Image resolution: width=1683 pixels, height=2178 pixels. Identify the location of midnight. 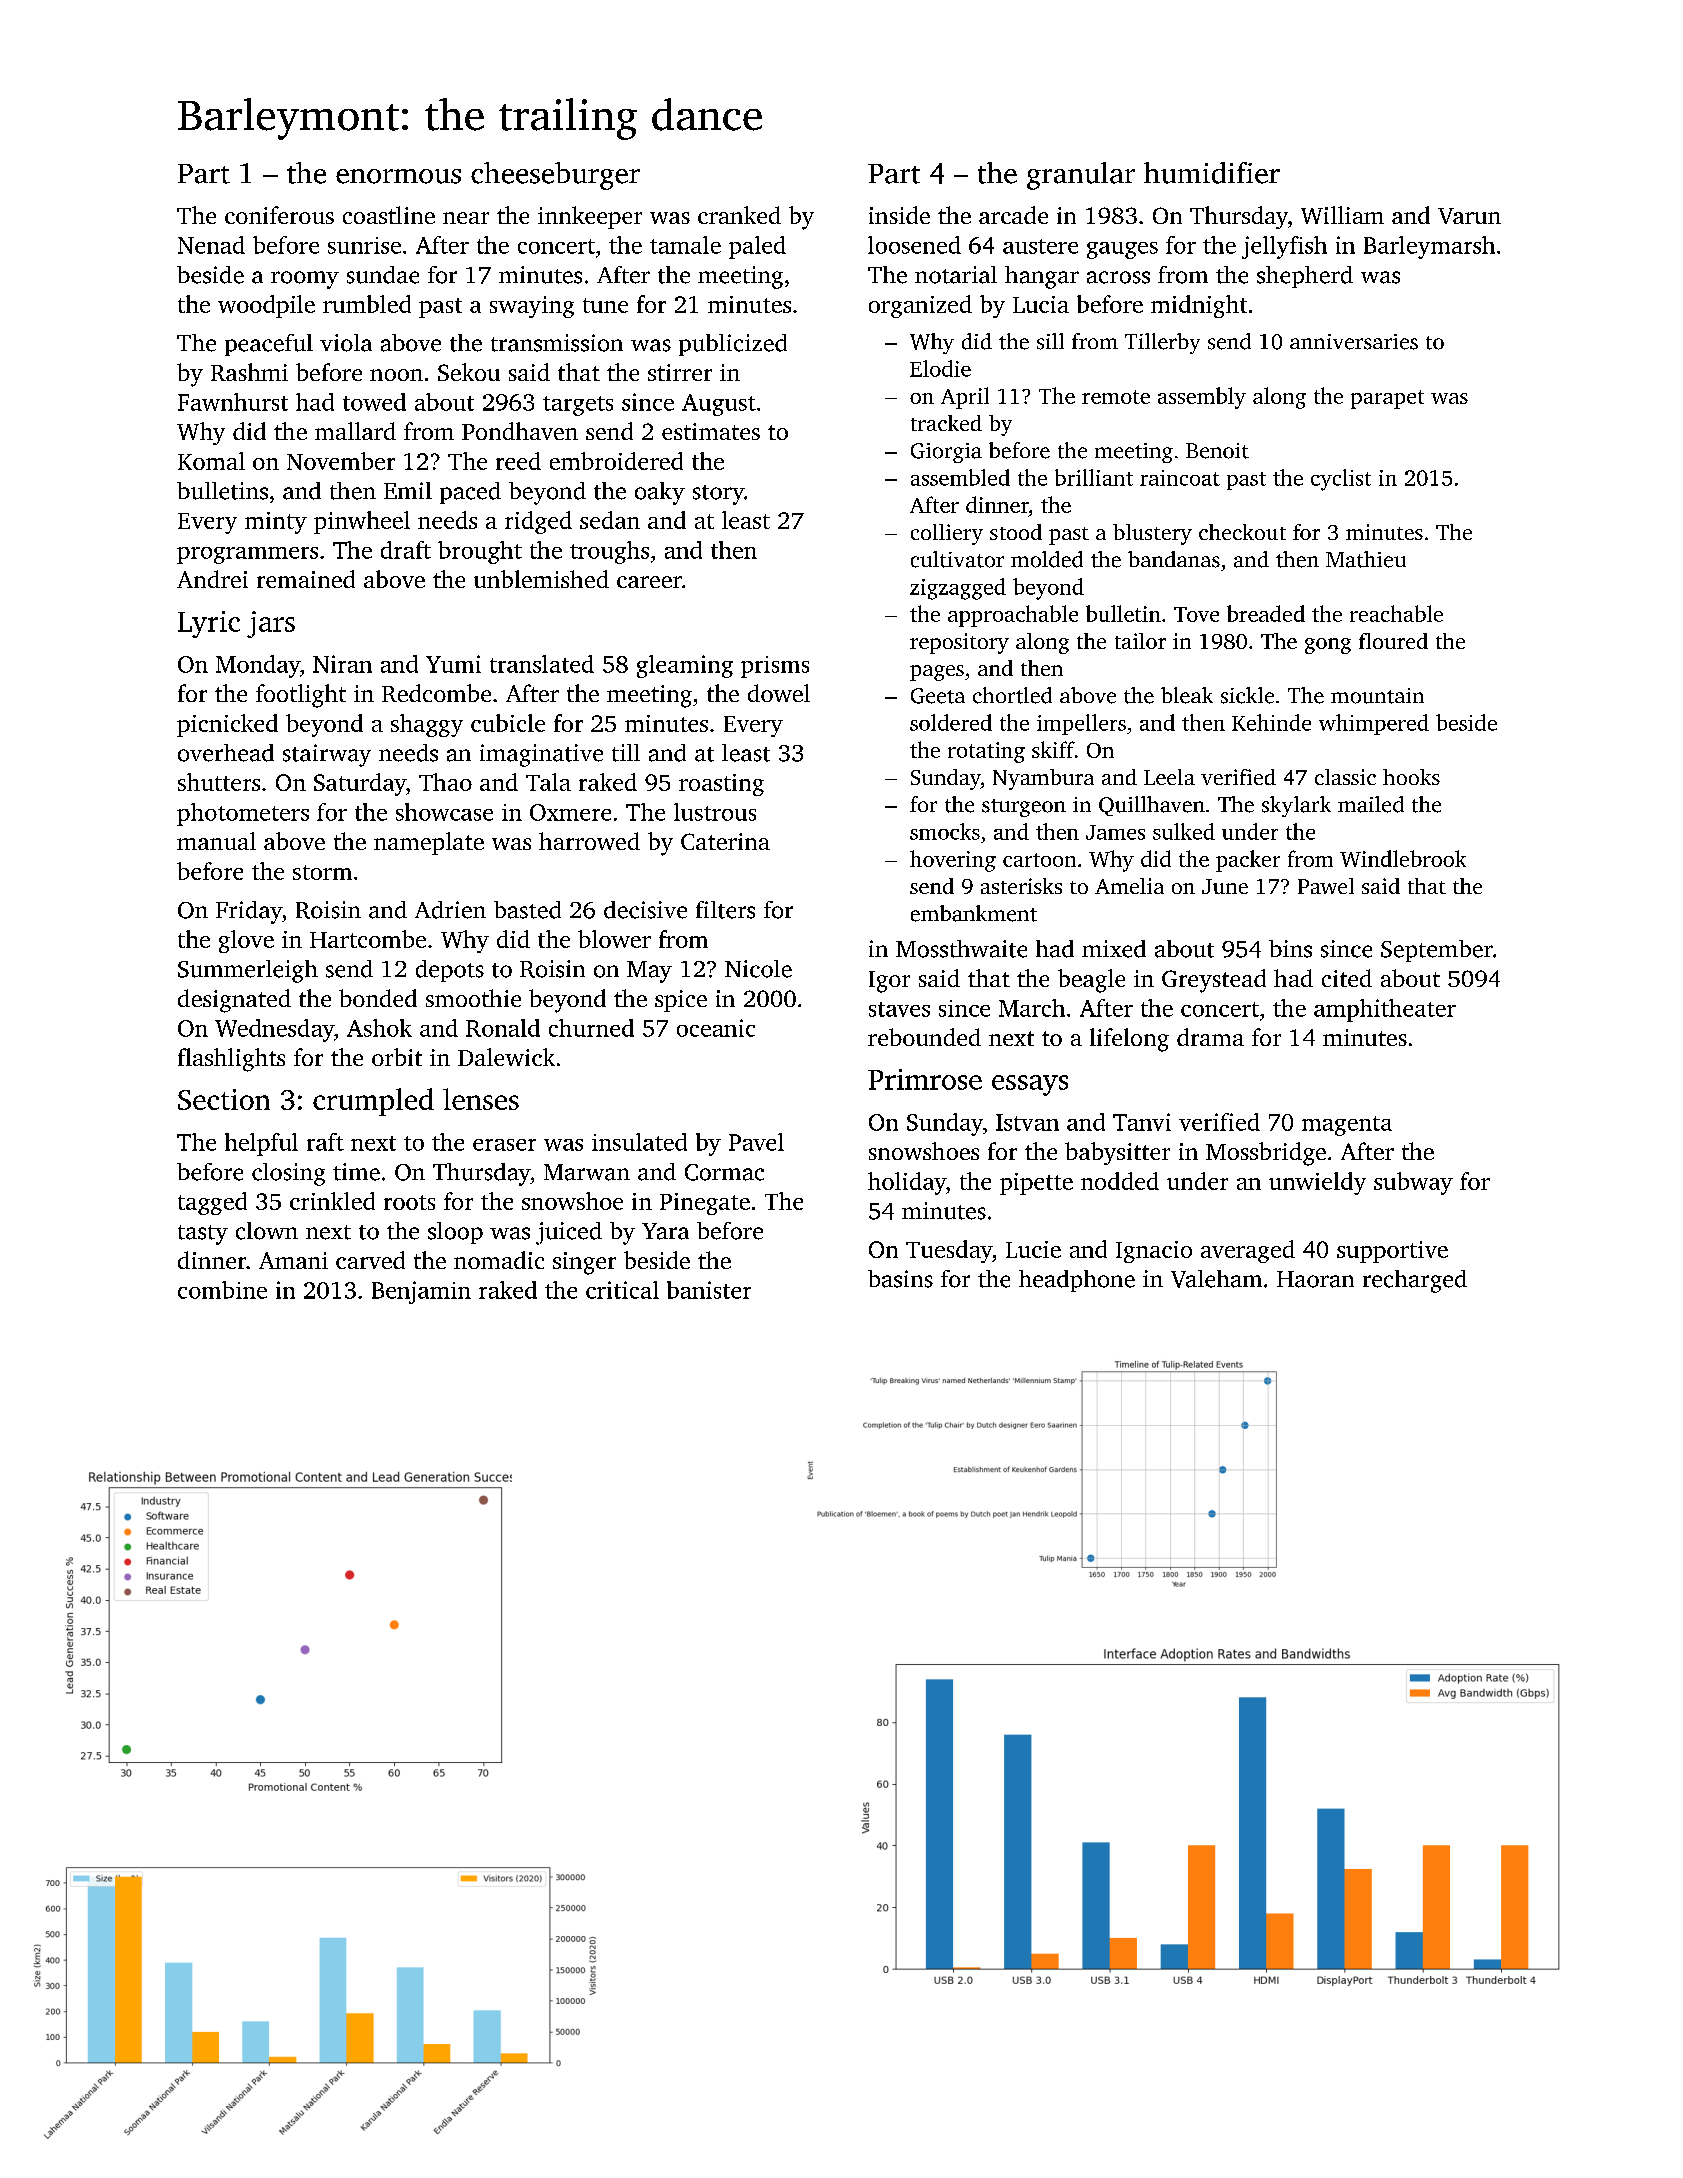
(1199, 306).
